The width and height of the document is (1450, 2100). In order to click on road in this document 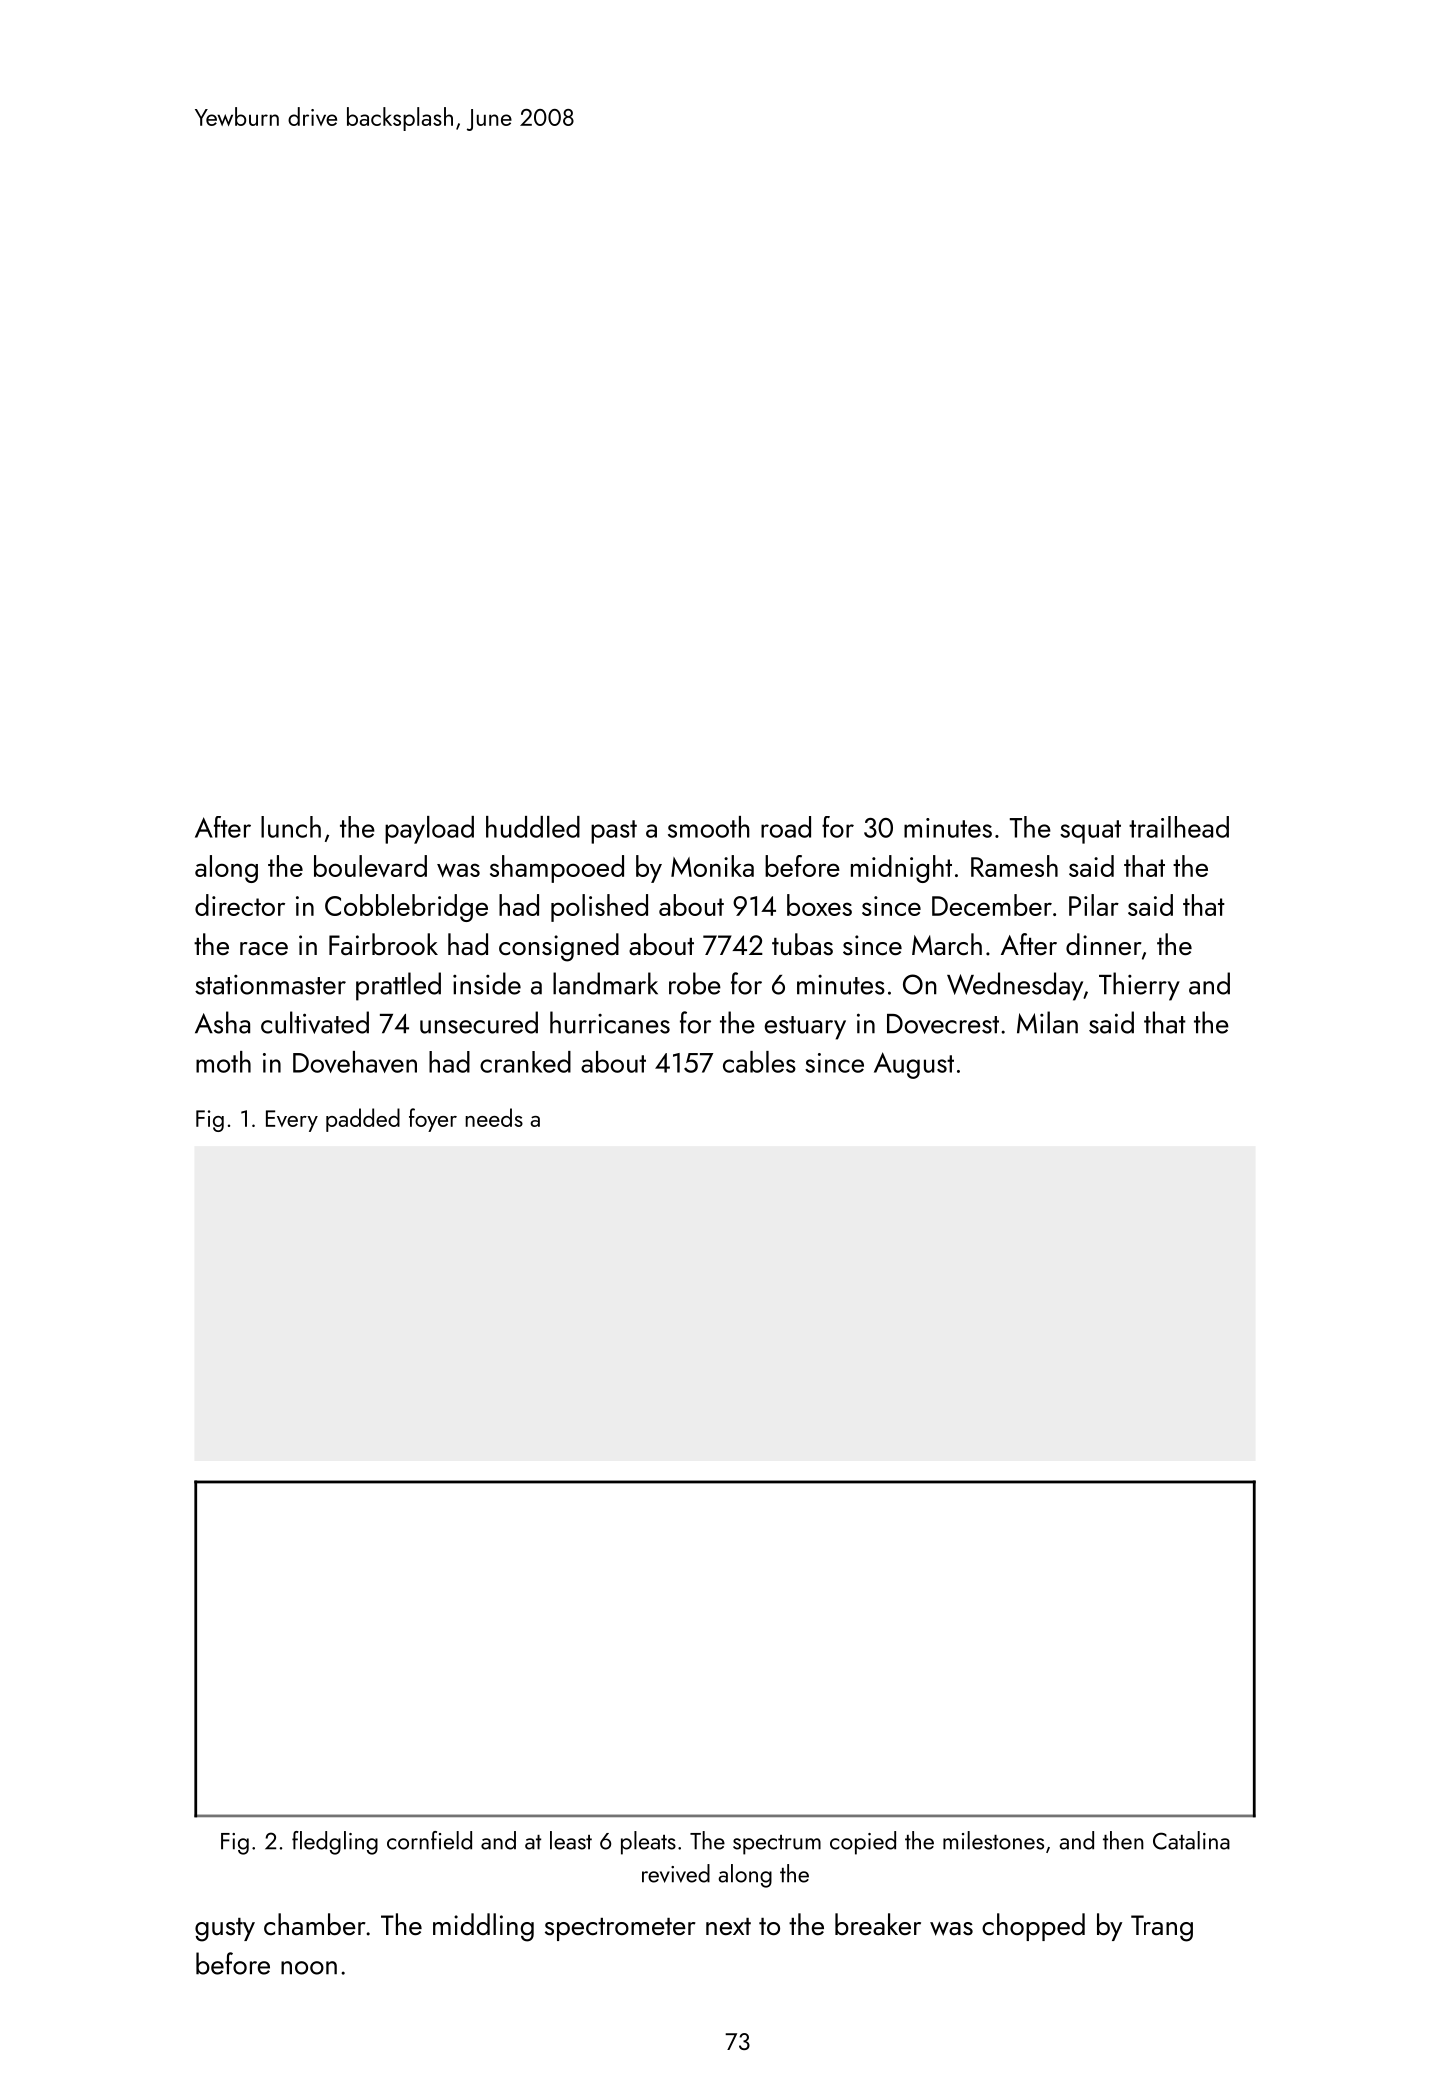, I will do `click(786, 827)`.
